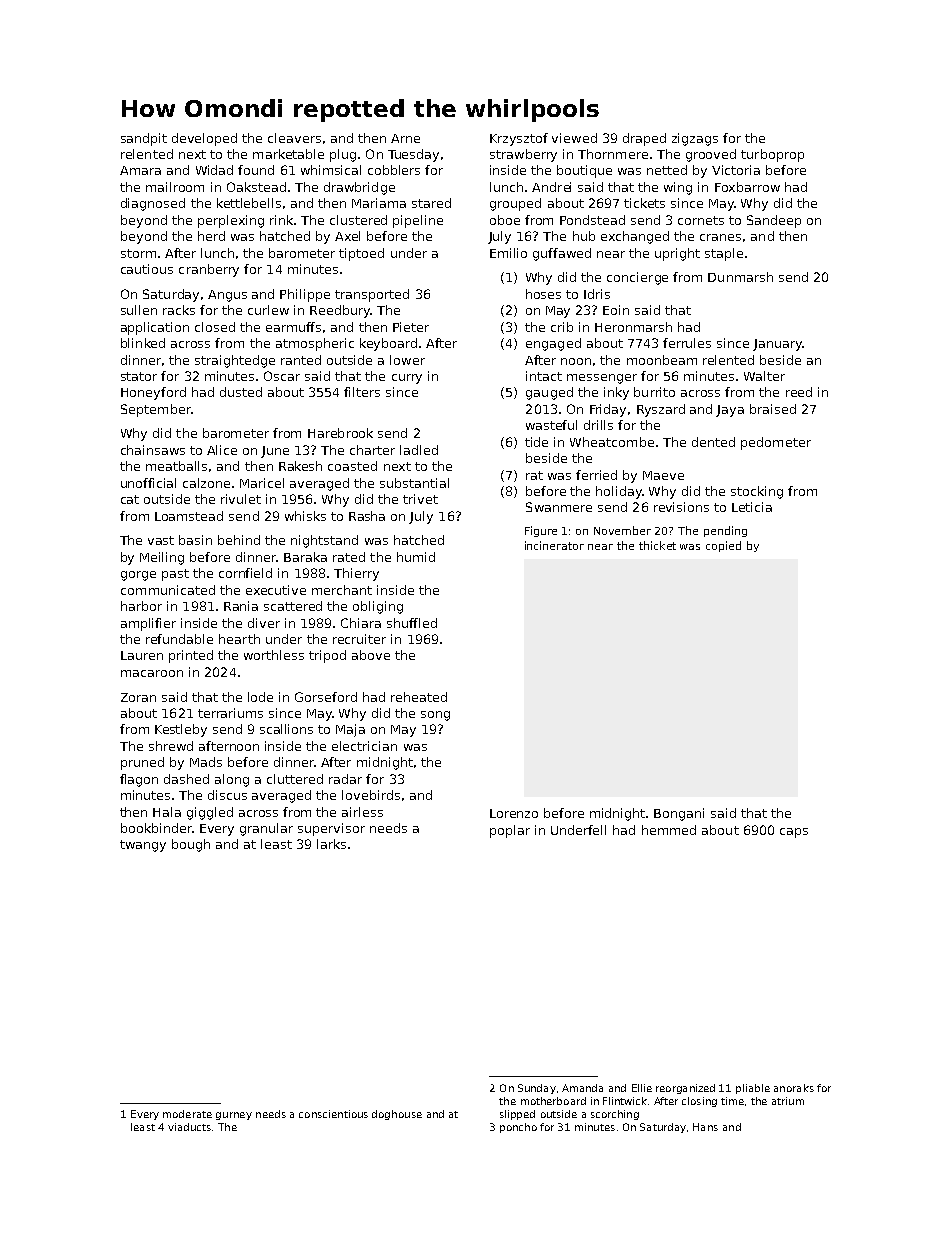 The width and height of the screenshot is (952, 1233). I want to click on developed, so click(204, 139).
